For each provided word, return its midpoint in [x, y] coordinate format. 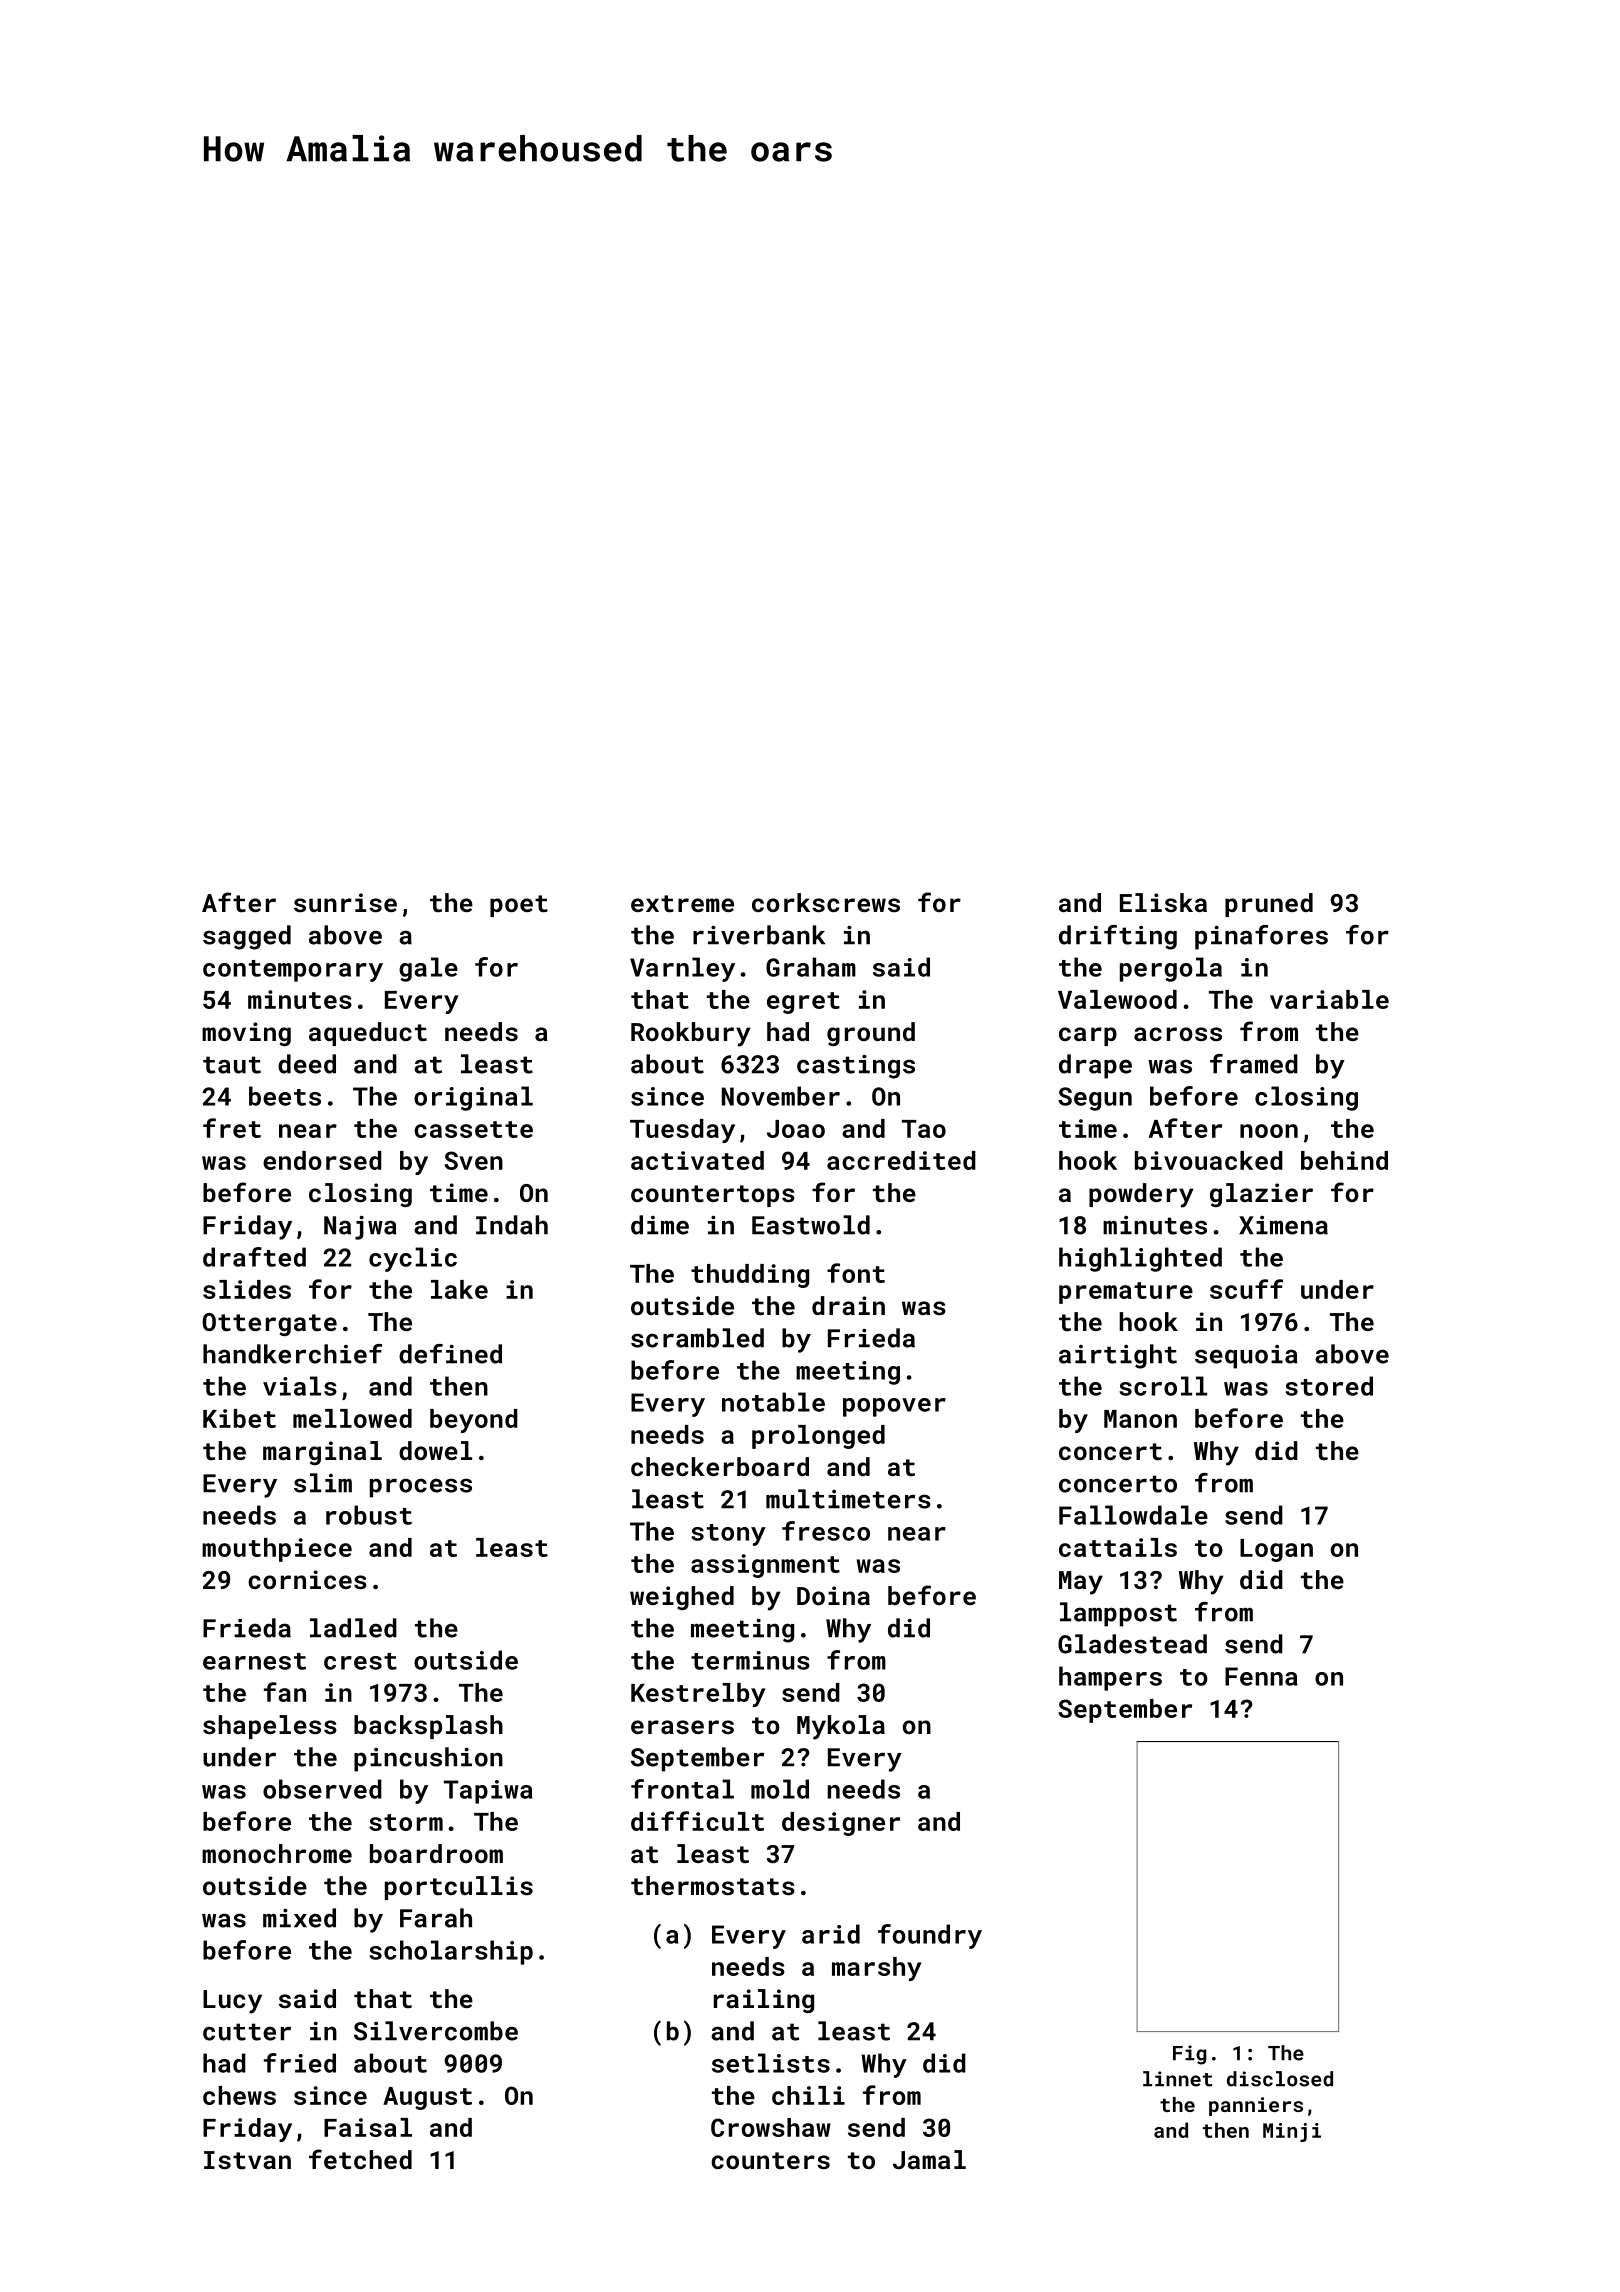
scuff [1246, 1289]
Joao [796, 1129]
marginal [322, 1453]
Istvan [247, 2160]
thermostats [713, 1886]
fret [232, 1128]
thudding [750, 1276]
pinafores [1261, 937]
